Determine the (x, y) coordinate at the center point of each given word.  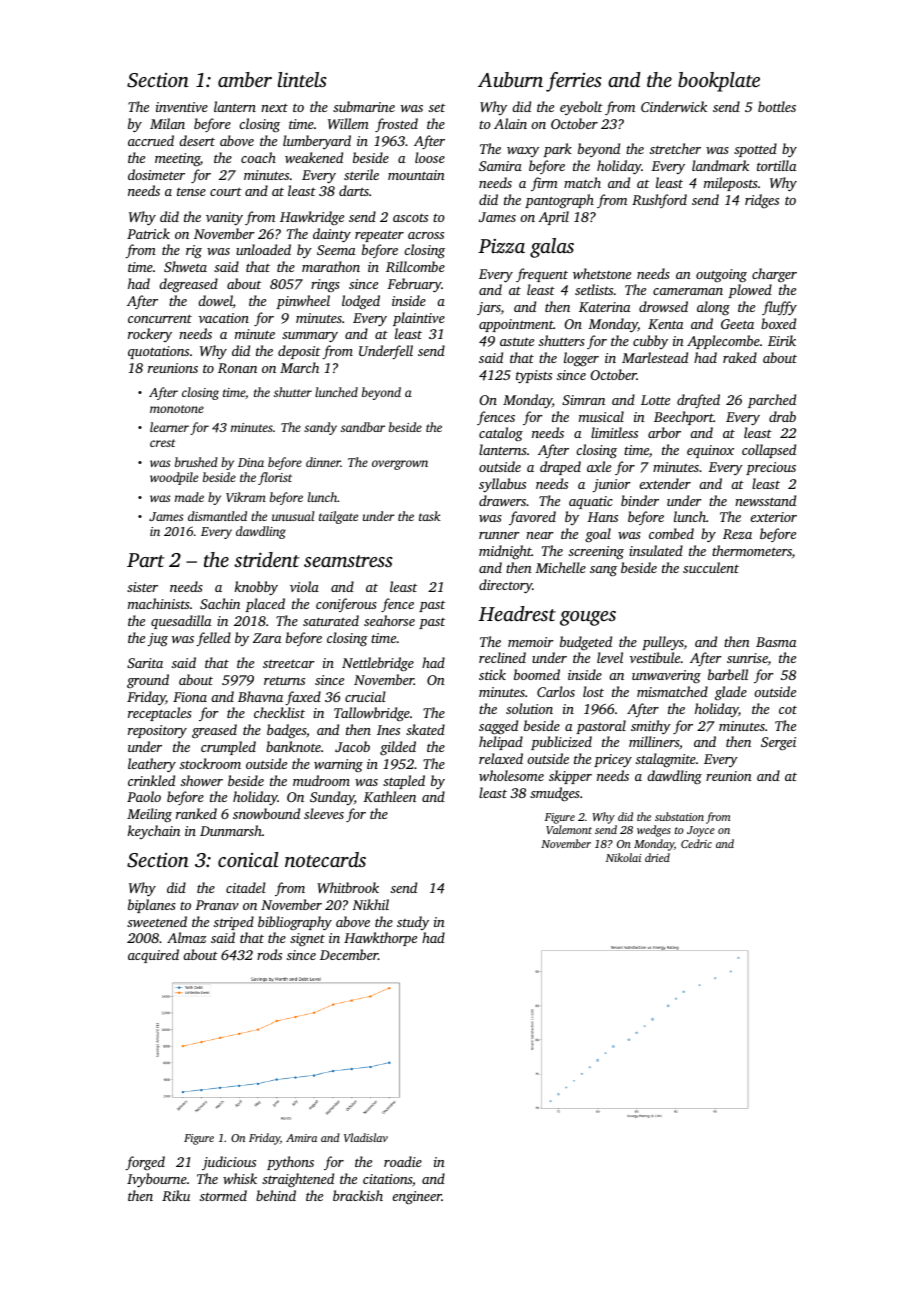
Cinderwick (674, 106)
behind (276, 1195)
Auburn (510, 79)
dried (657, 857)
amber (245, 79)
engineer (417, 1198)
